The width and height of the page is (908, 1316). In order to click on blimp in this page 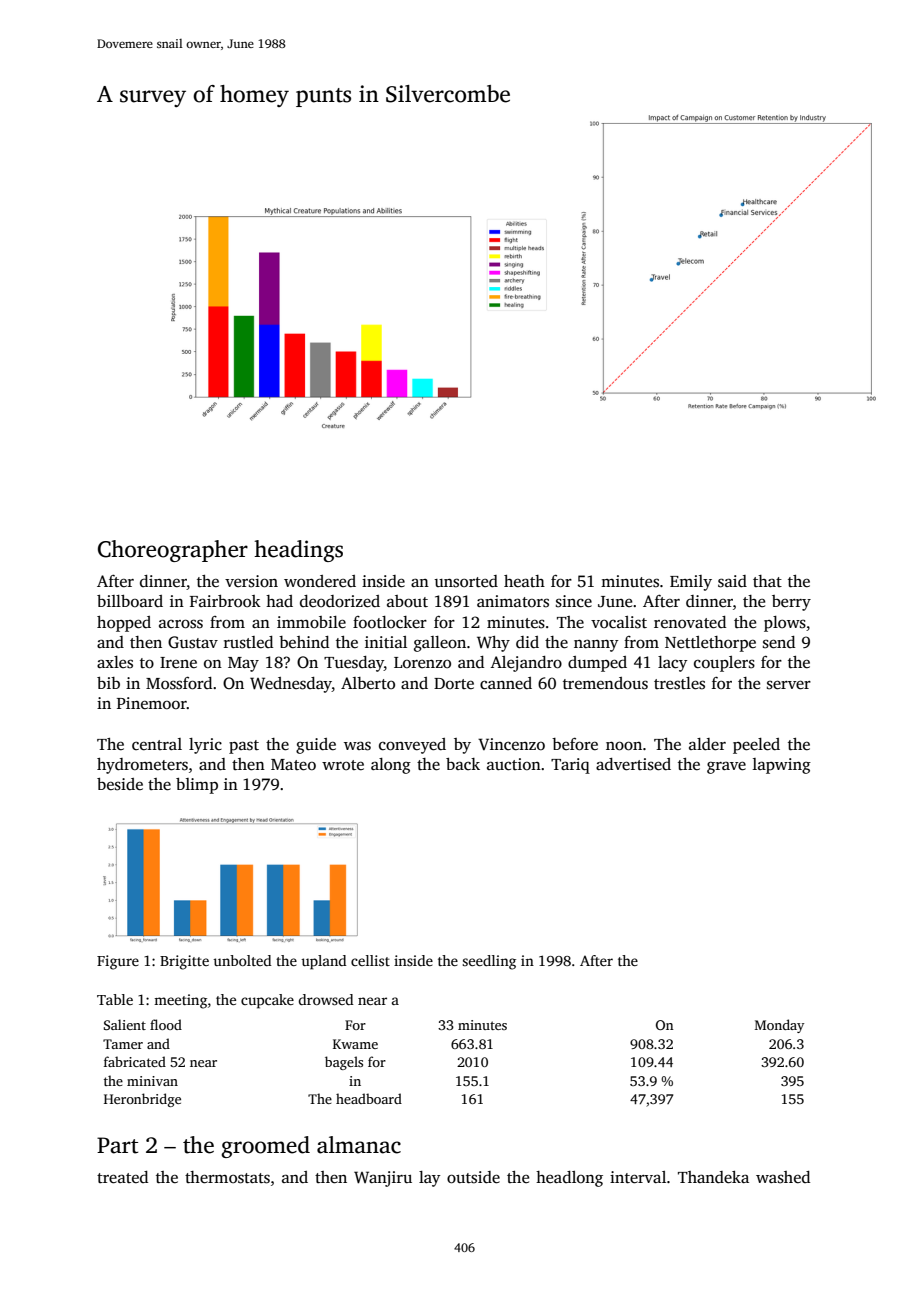, I will do `click(197, 786)`.
